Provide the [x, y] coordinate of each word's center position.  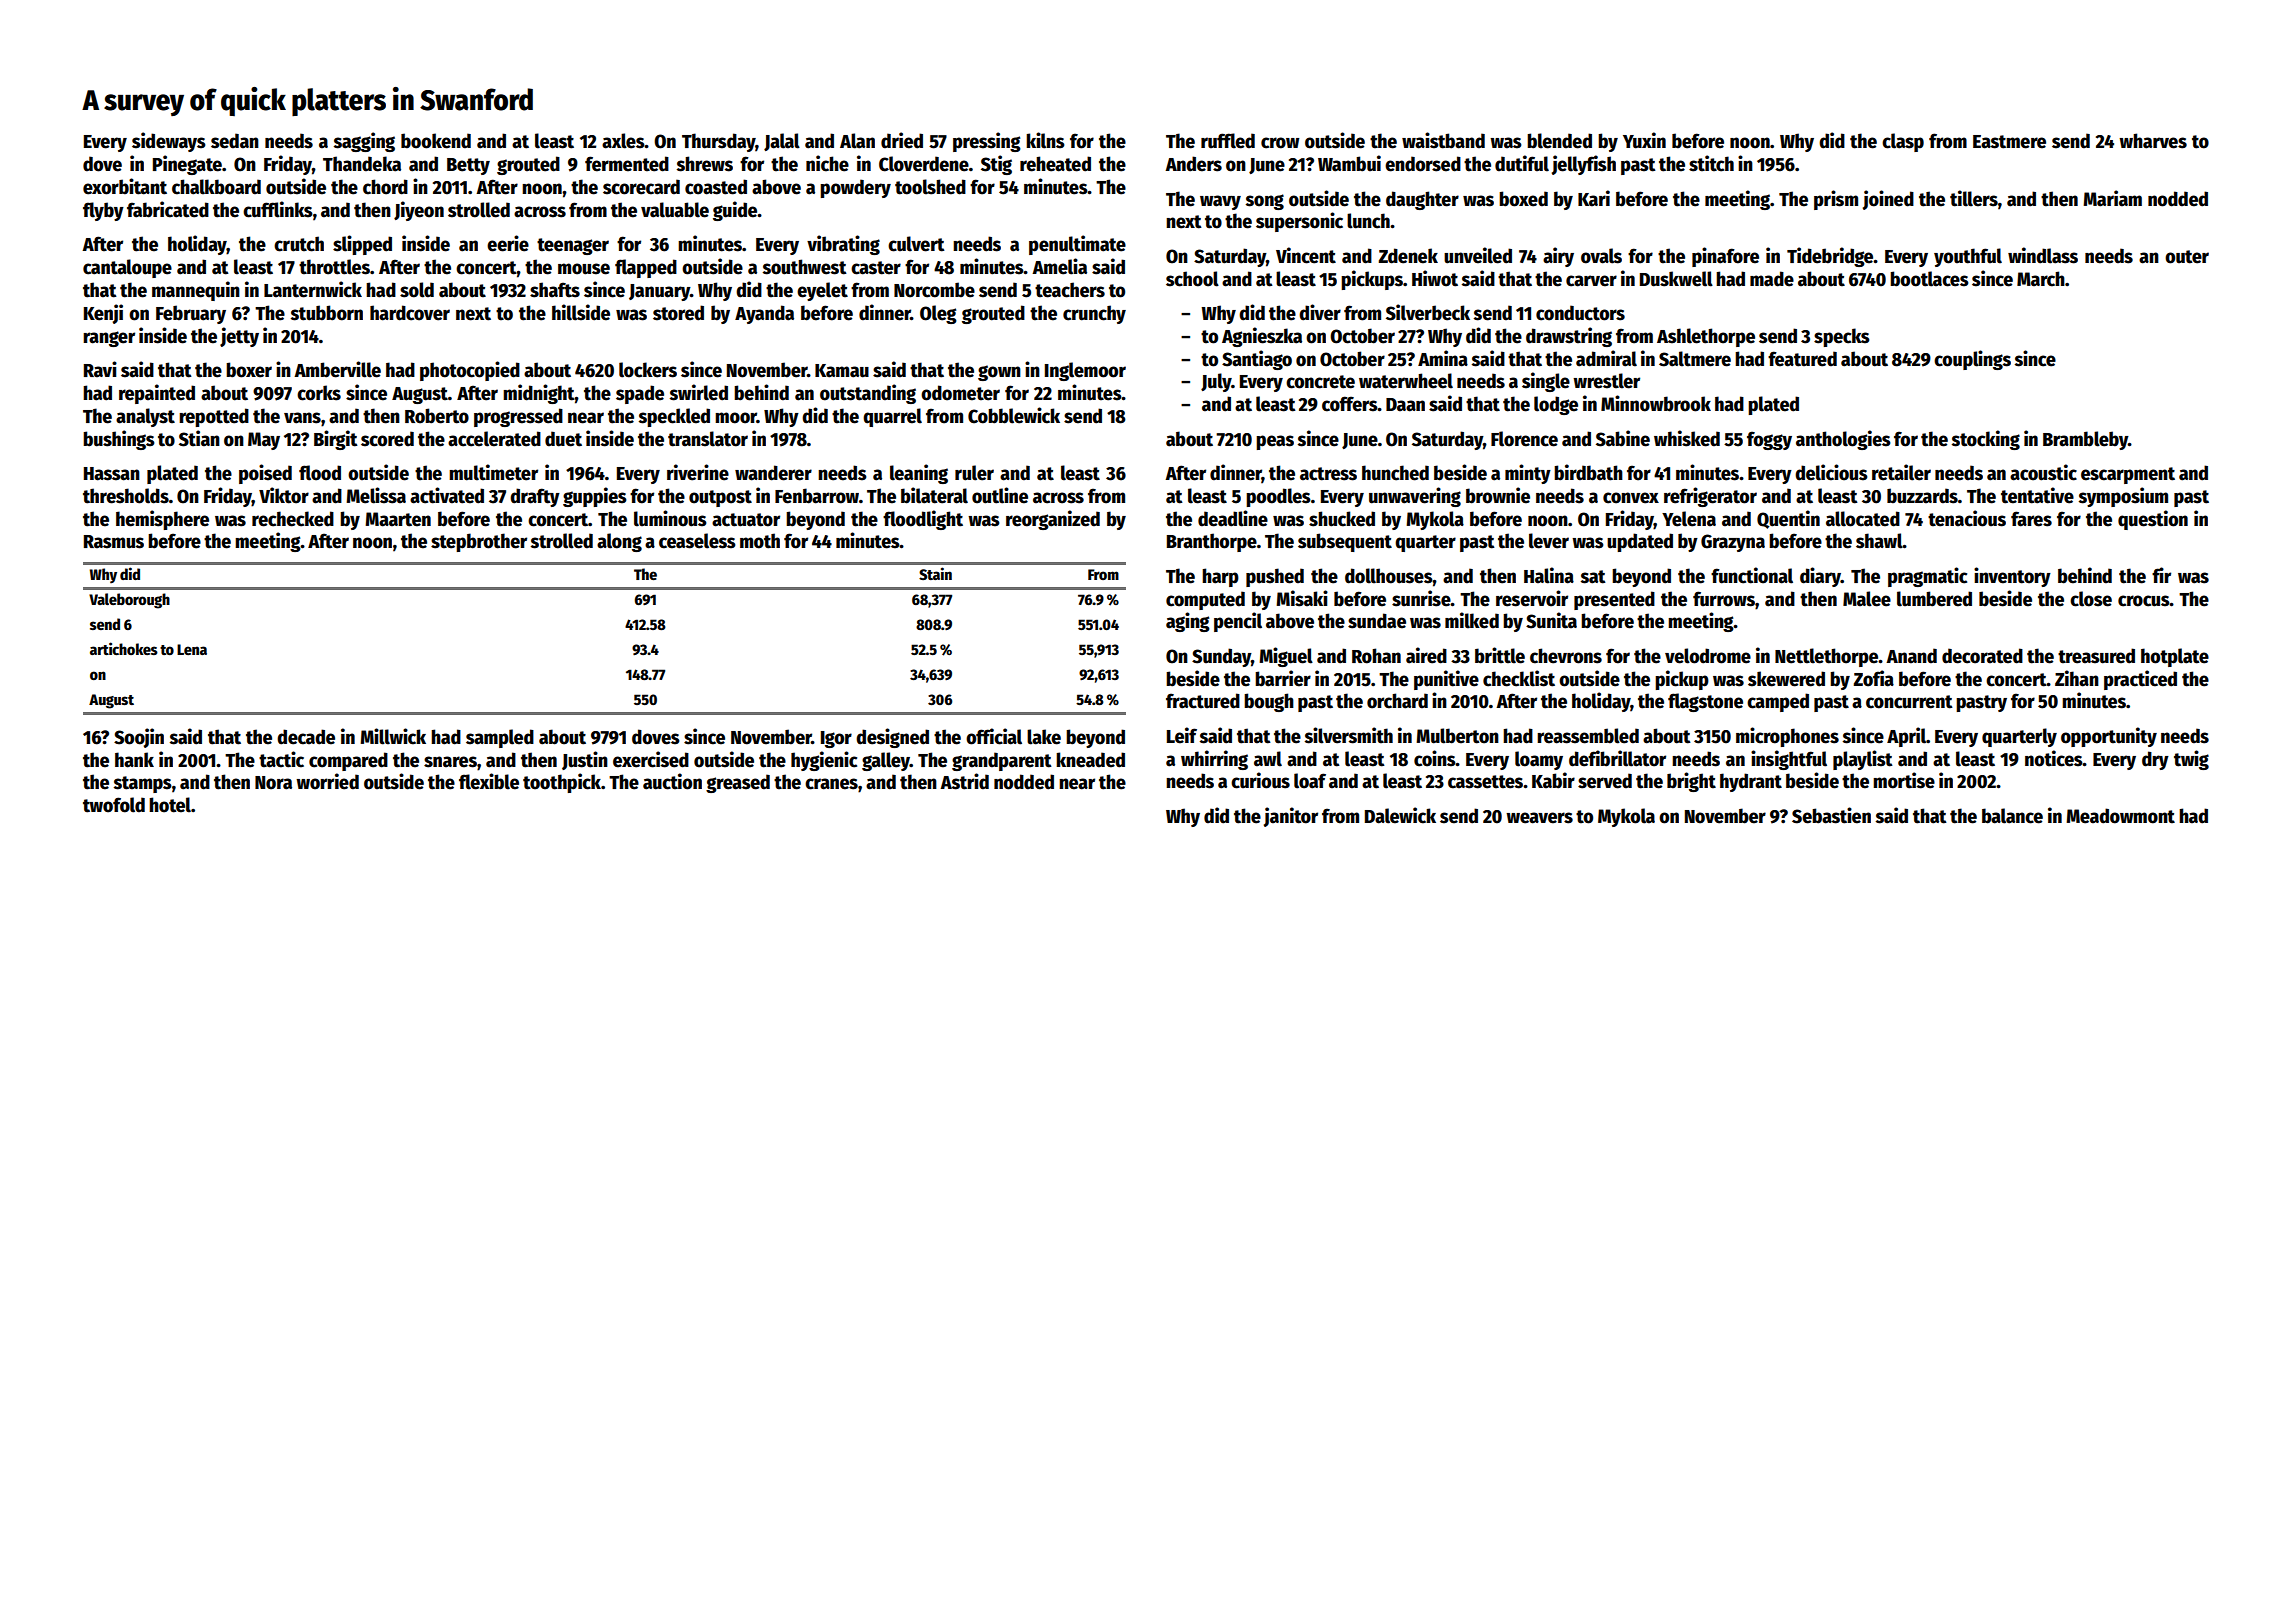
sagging [364, 142]
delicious [1831, 472]
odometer [960, 393]
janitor [1291, 817]
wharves [2153, 141]
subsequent [1345, 542]
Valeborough [129, 601]
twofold [114, 805]
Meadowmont [2120, 816]
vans [302, 418]
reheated [1055, 164]
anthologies [1843, 440]
